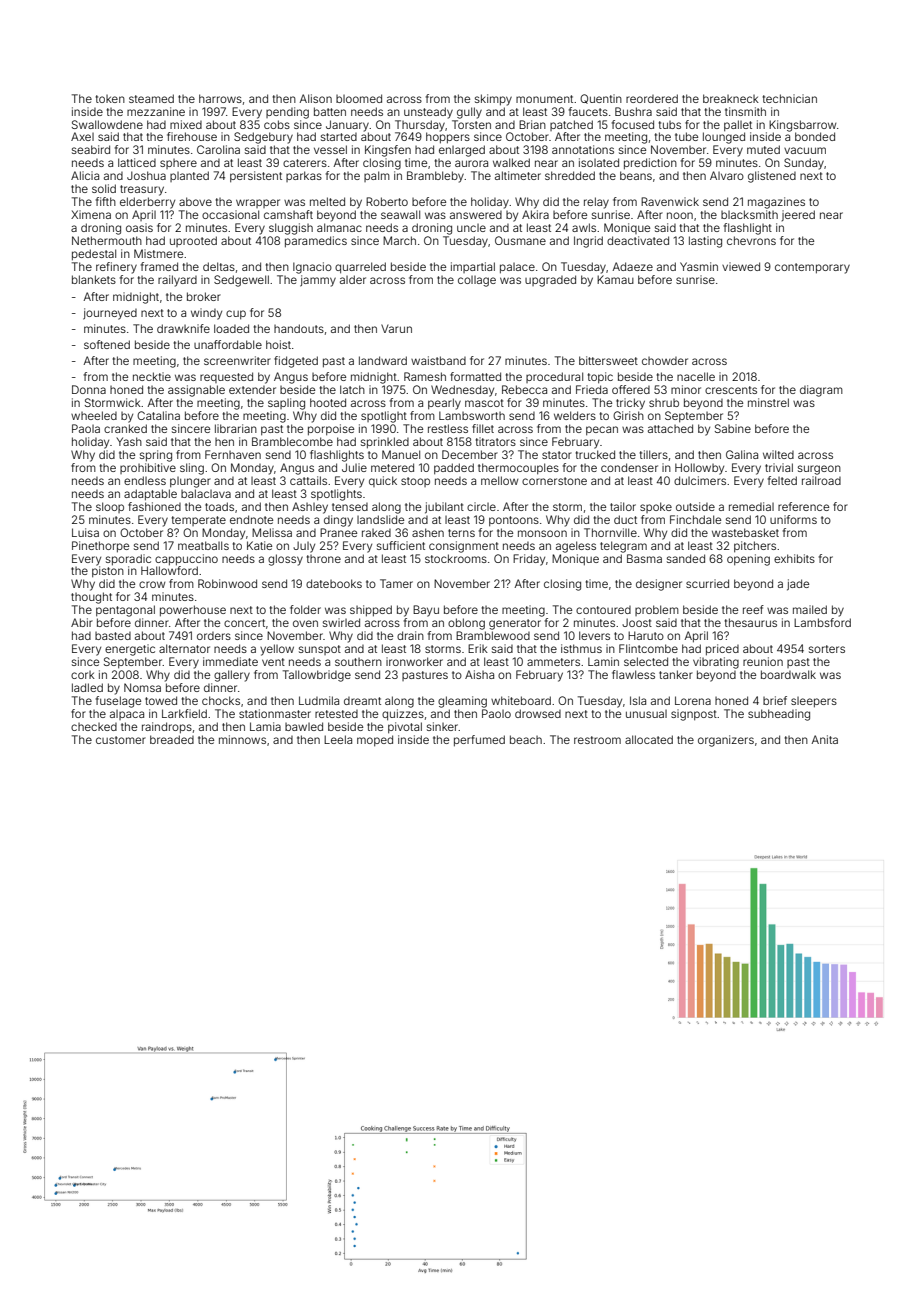 The width and height of the screenshot is (924, 1308). Describe the element at coordinates (477, 281) in the screenshot. I see `collage` at that location.
